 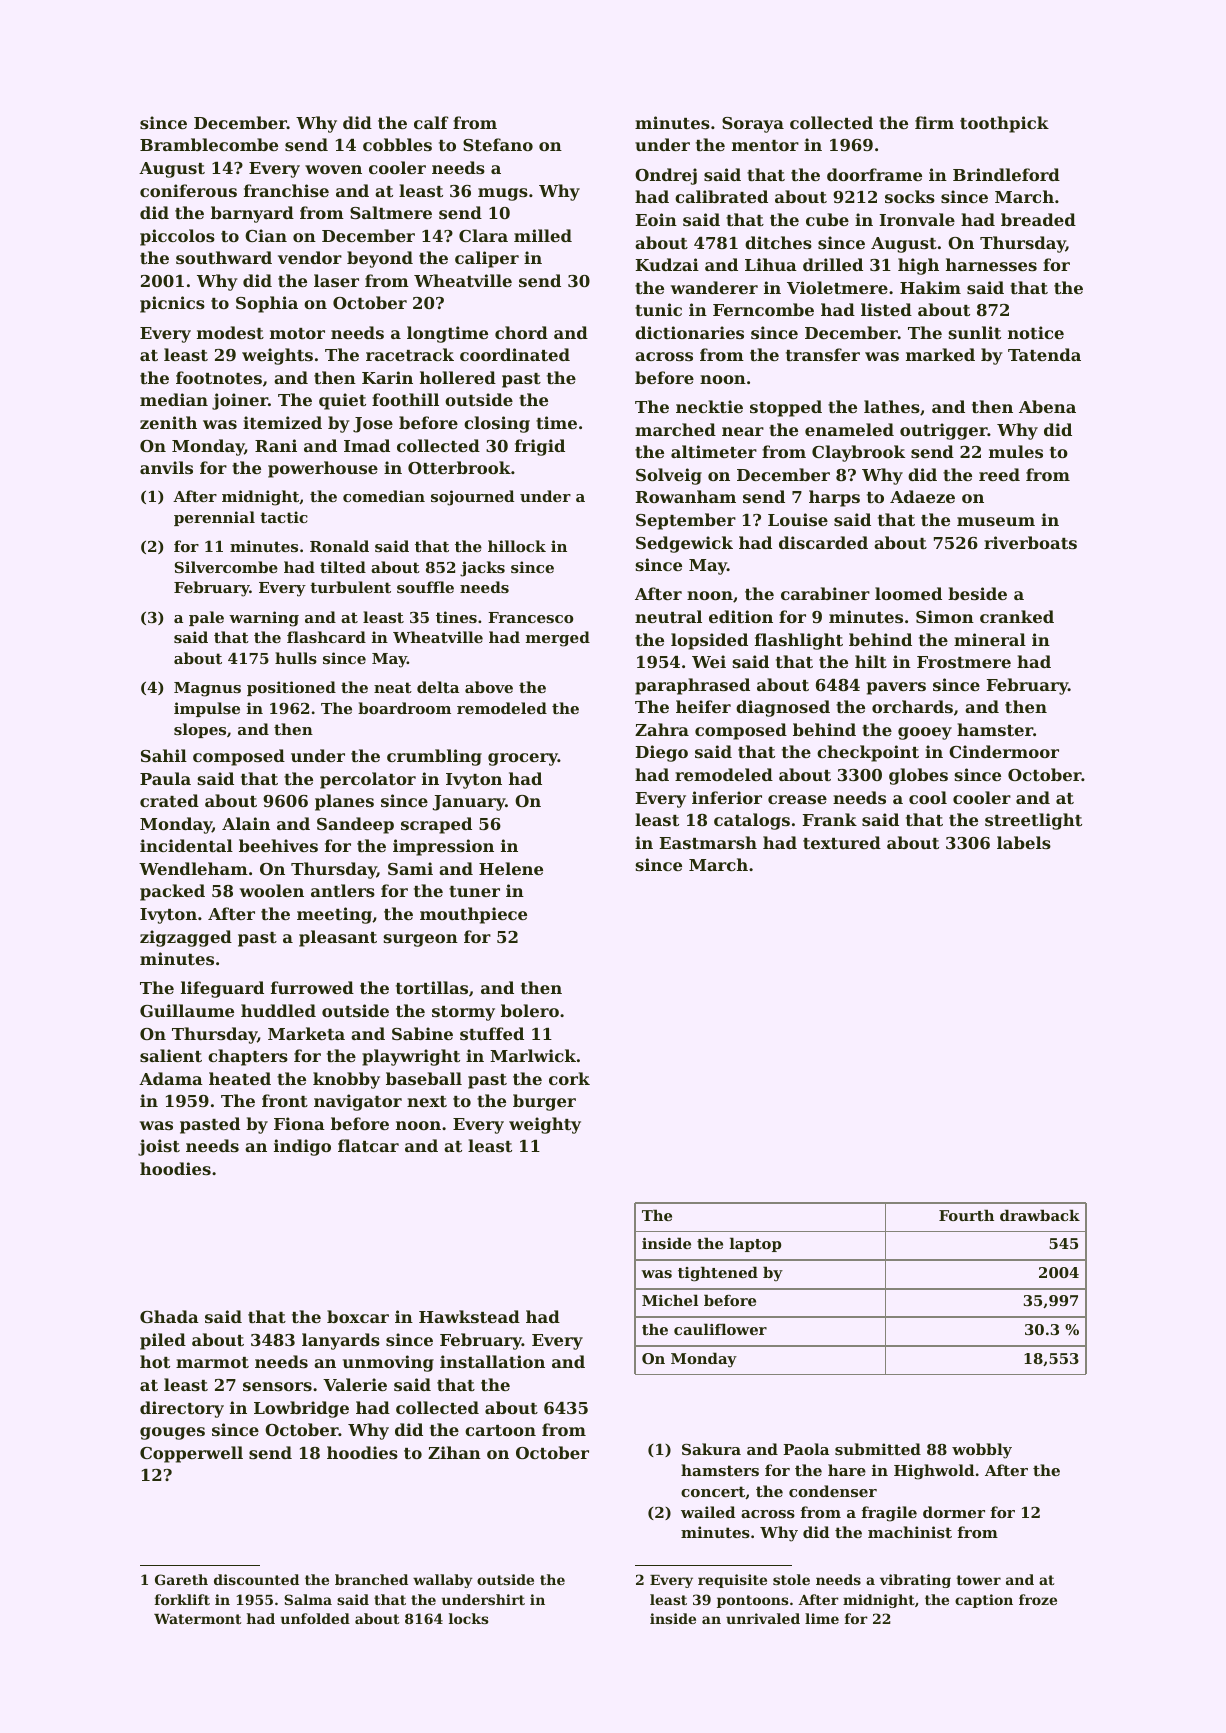 I want to click on discounted, so click(x=256, y=1579).
